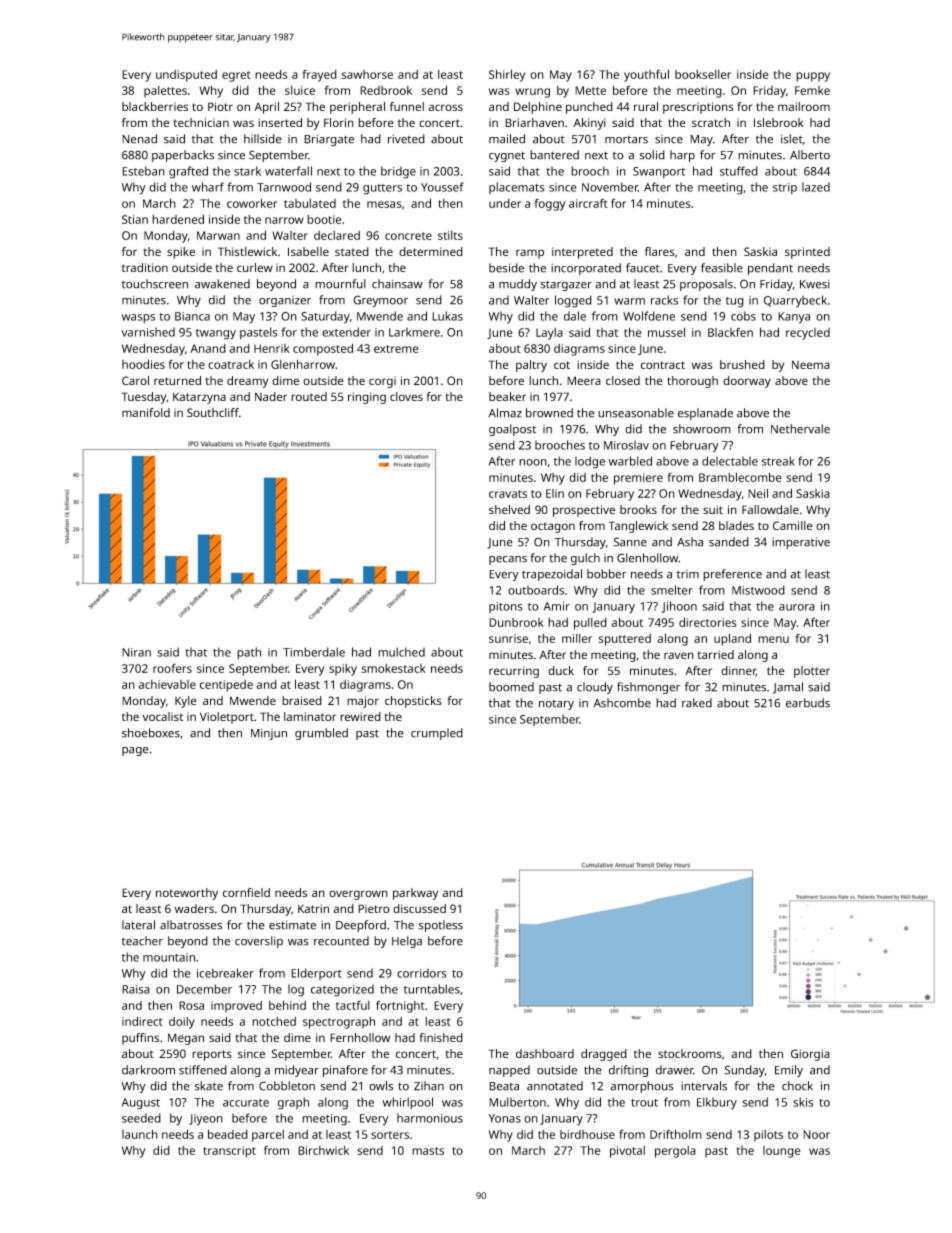 This screenshot has width=952, height=1233. I want to click on page, so click(135, 751).
